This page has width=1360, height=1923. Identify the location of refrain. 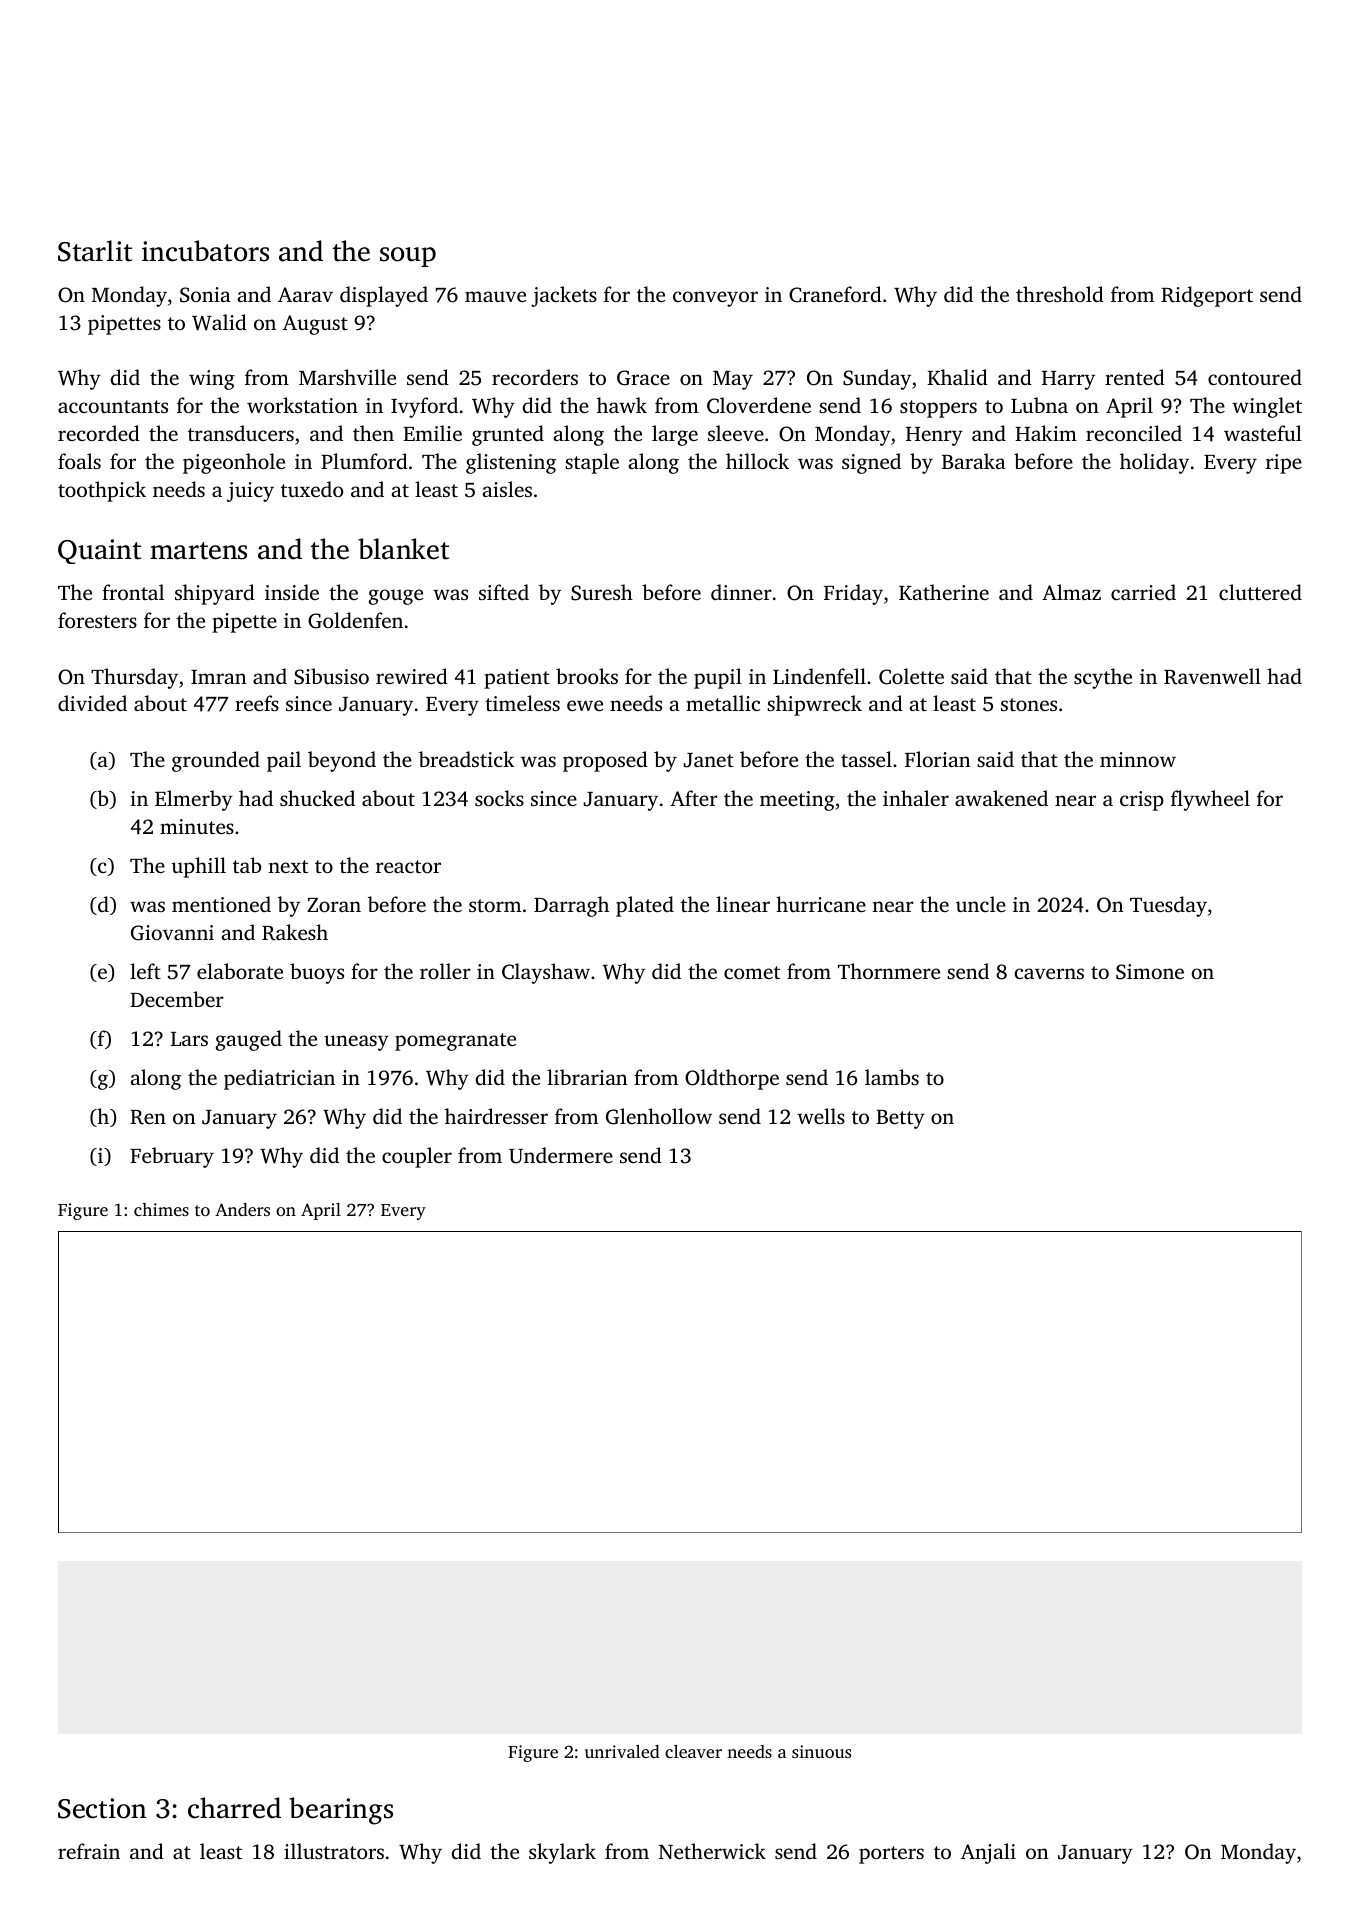
(89, 1851).
